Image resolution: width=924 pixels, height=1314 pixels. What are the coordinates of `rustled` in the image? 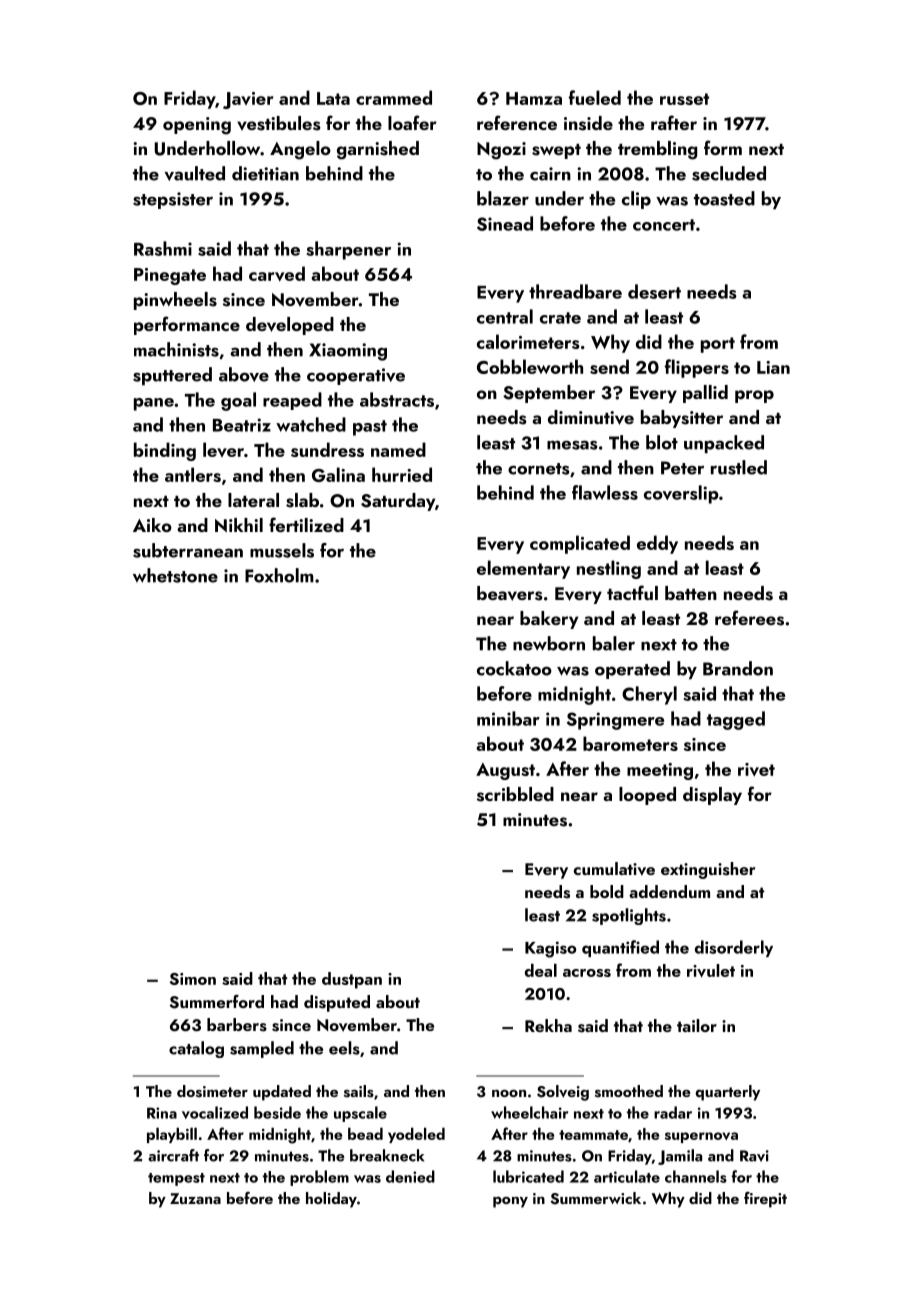 It's located at (739, 467).
